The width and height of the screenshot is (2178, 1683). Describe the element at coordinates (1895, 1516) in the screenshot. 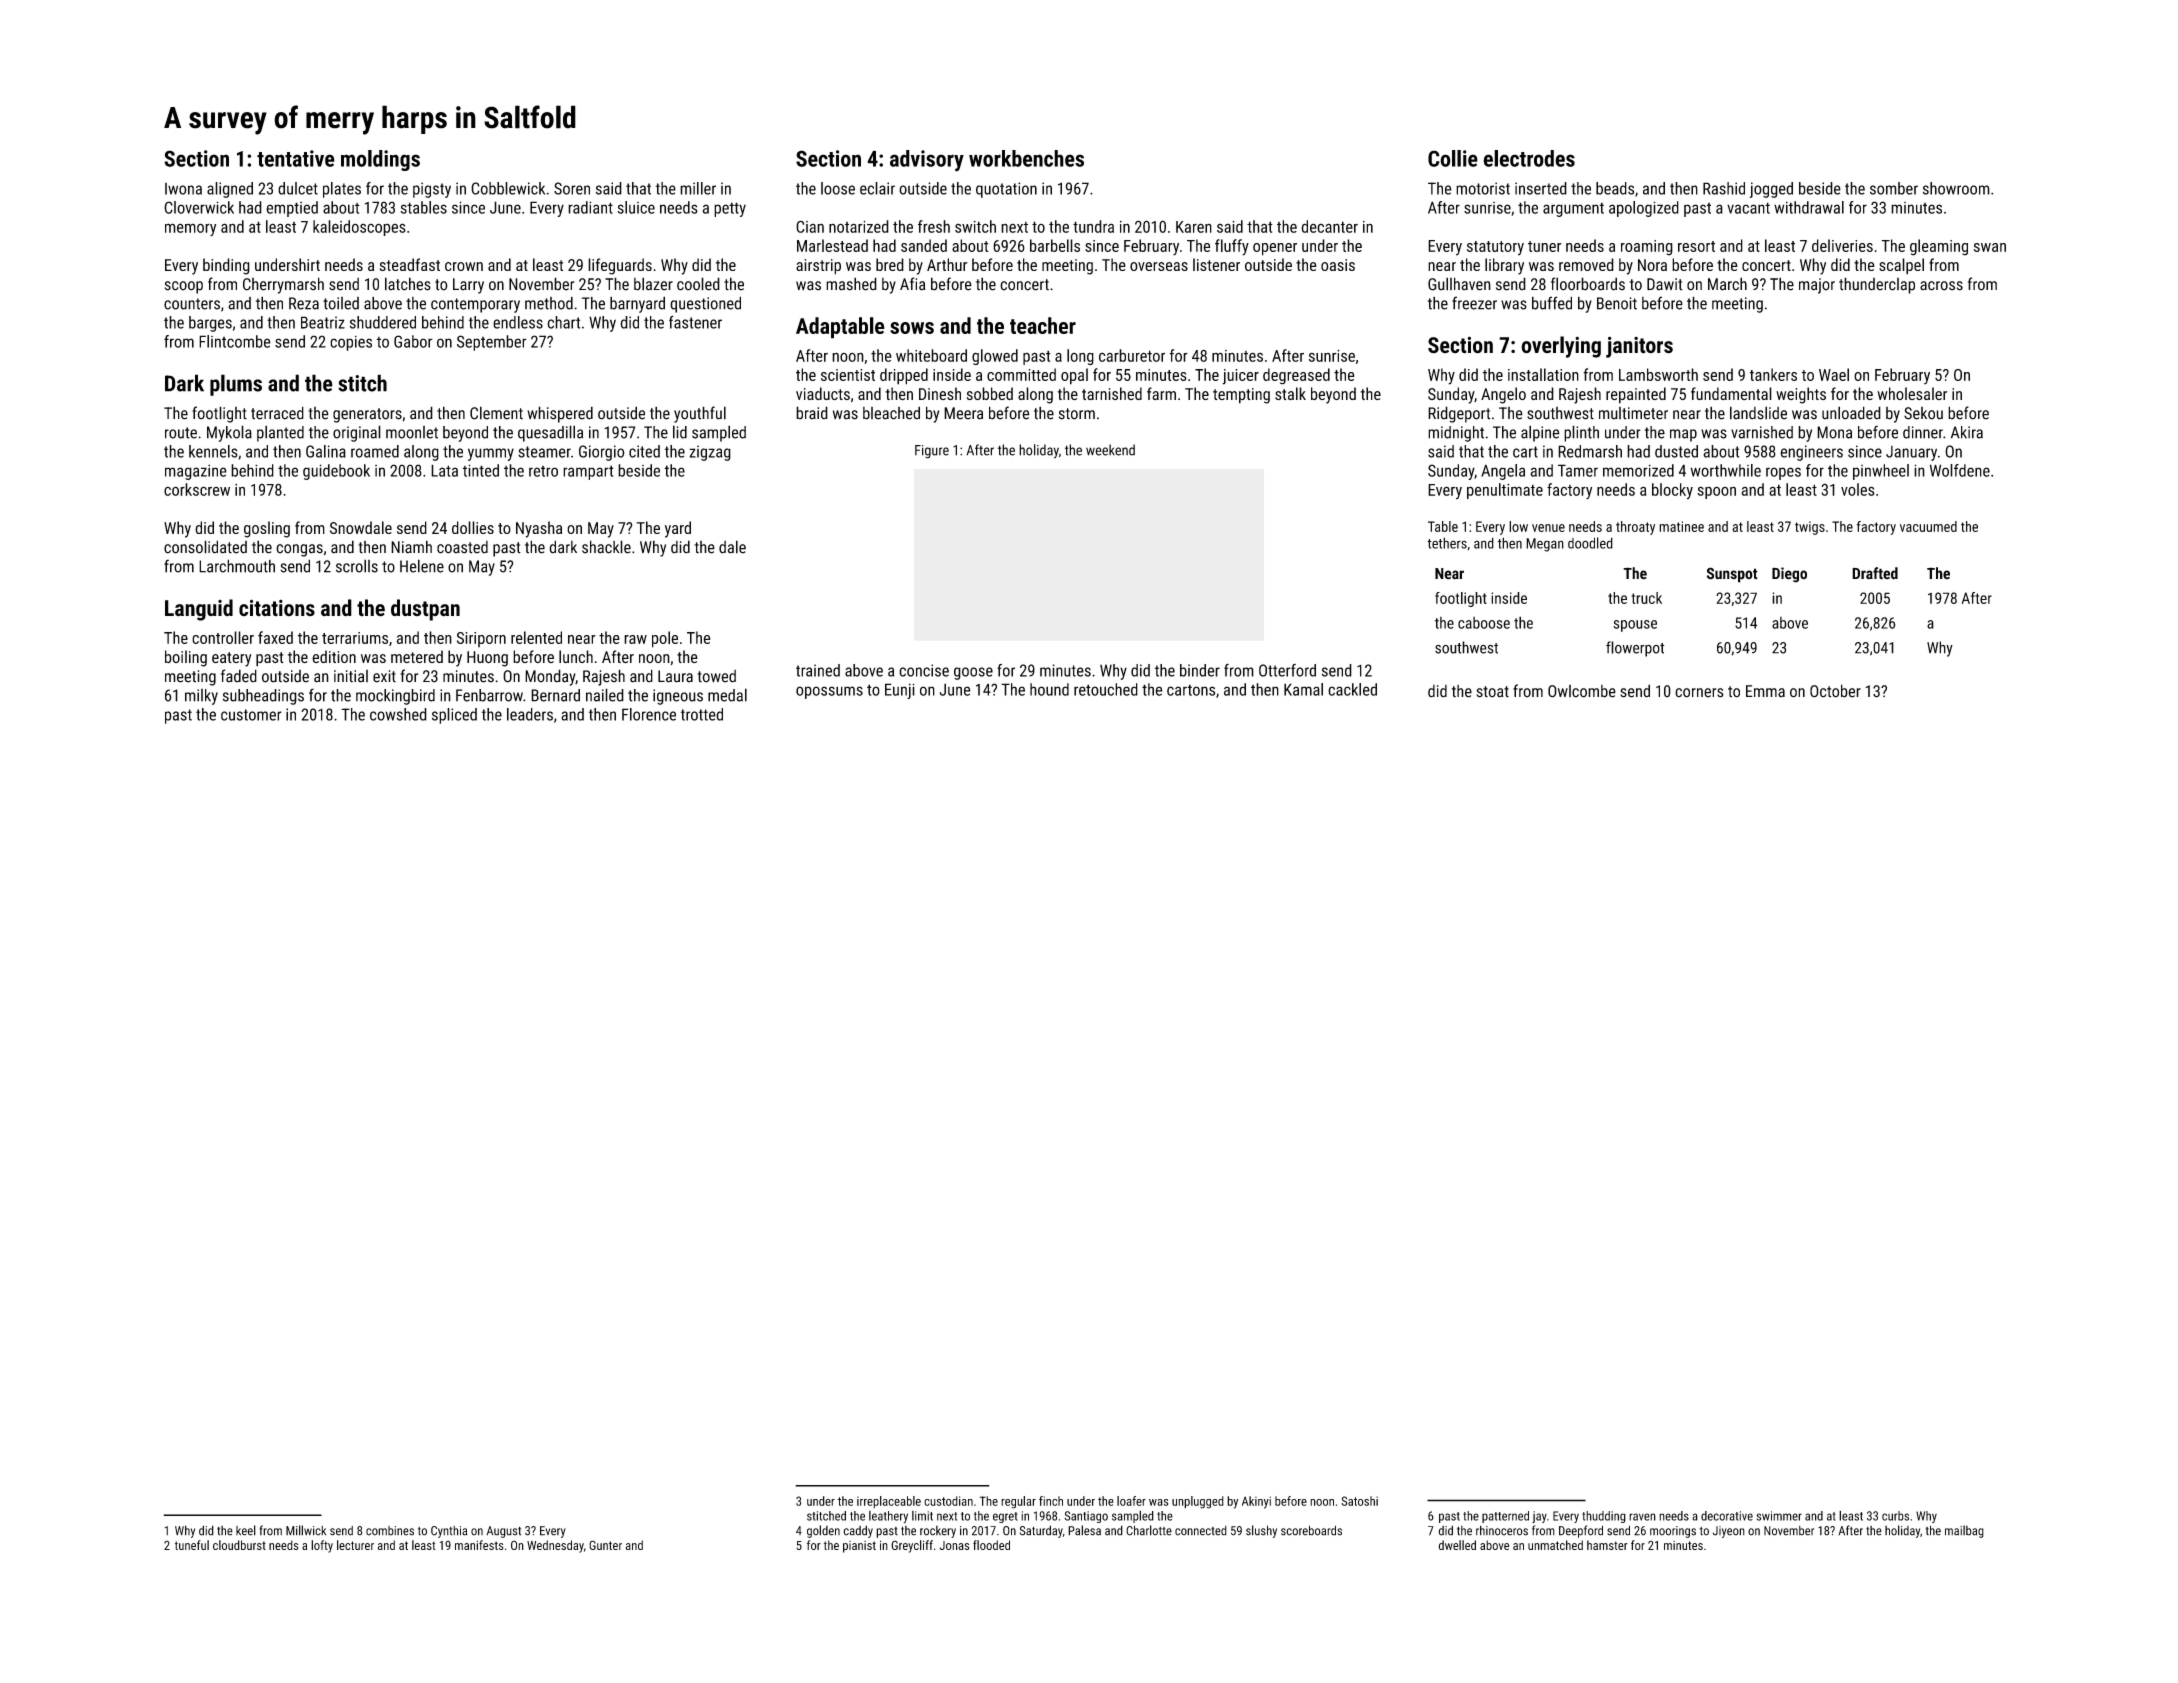

I see `curbs` at that location.
